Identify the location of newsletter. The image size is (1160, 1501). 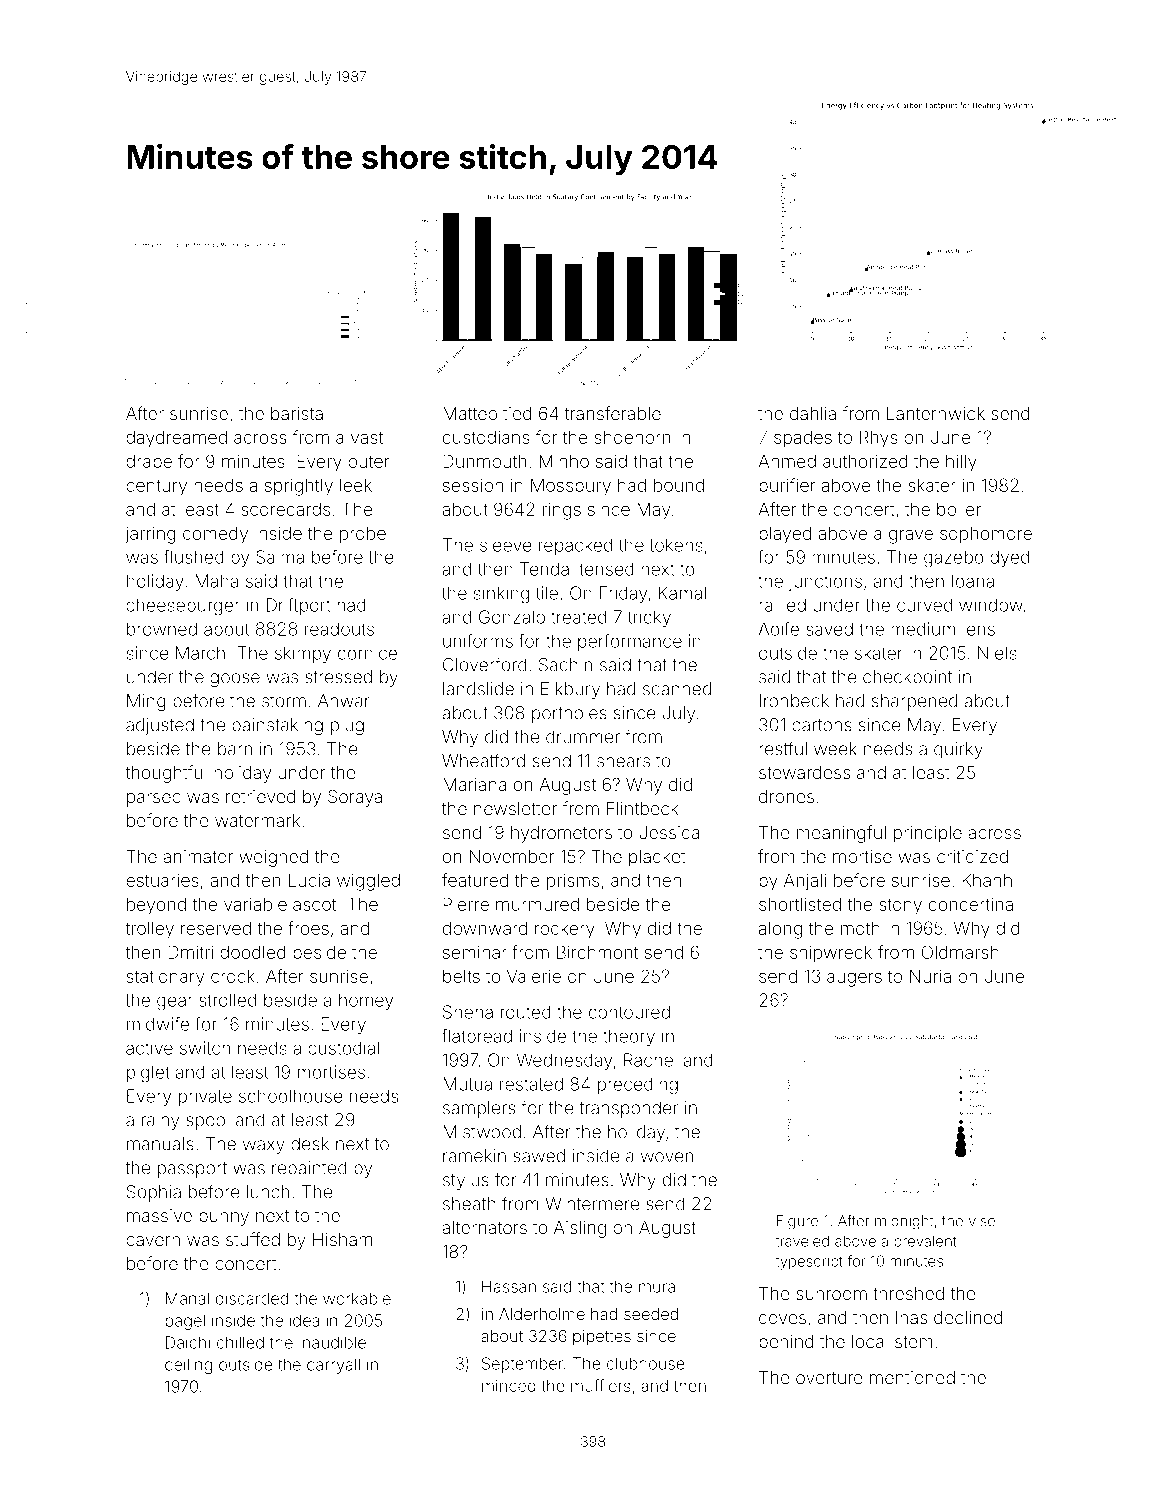
(515, 808).
